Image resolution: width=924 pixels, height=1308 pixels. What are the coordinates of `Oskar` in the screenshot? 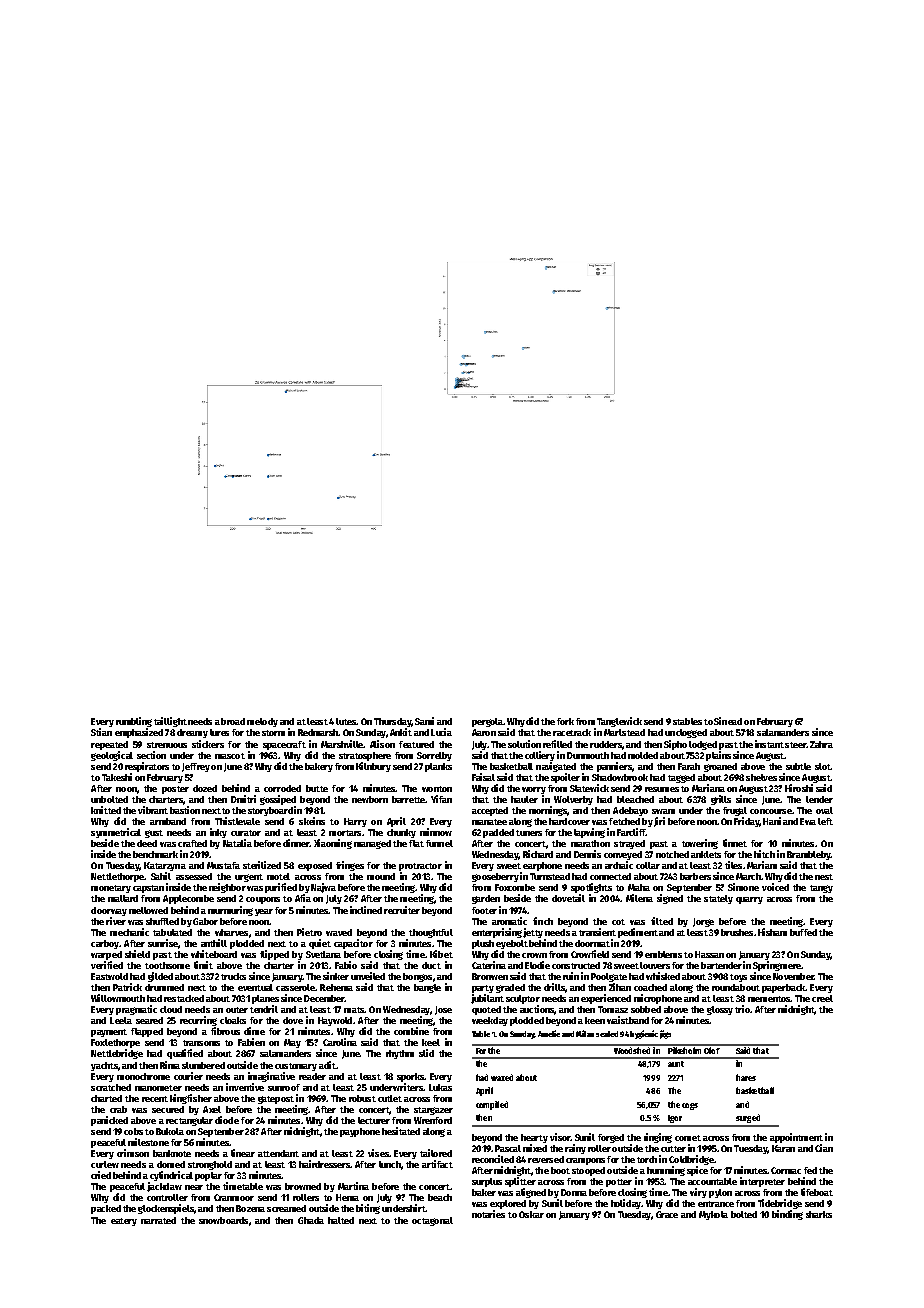 It's located at (531, 1214).
